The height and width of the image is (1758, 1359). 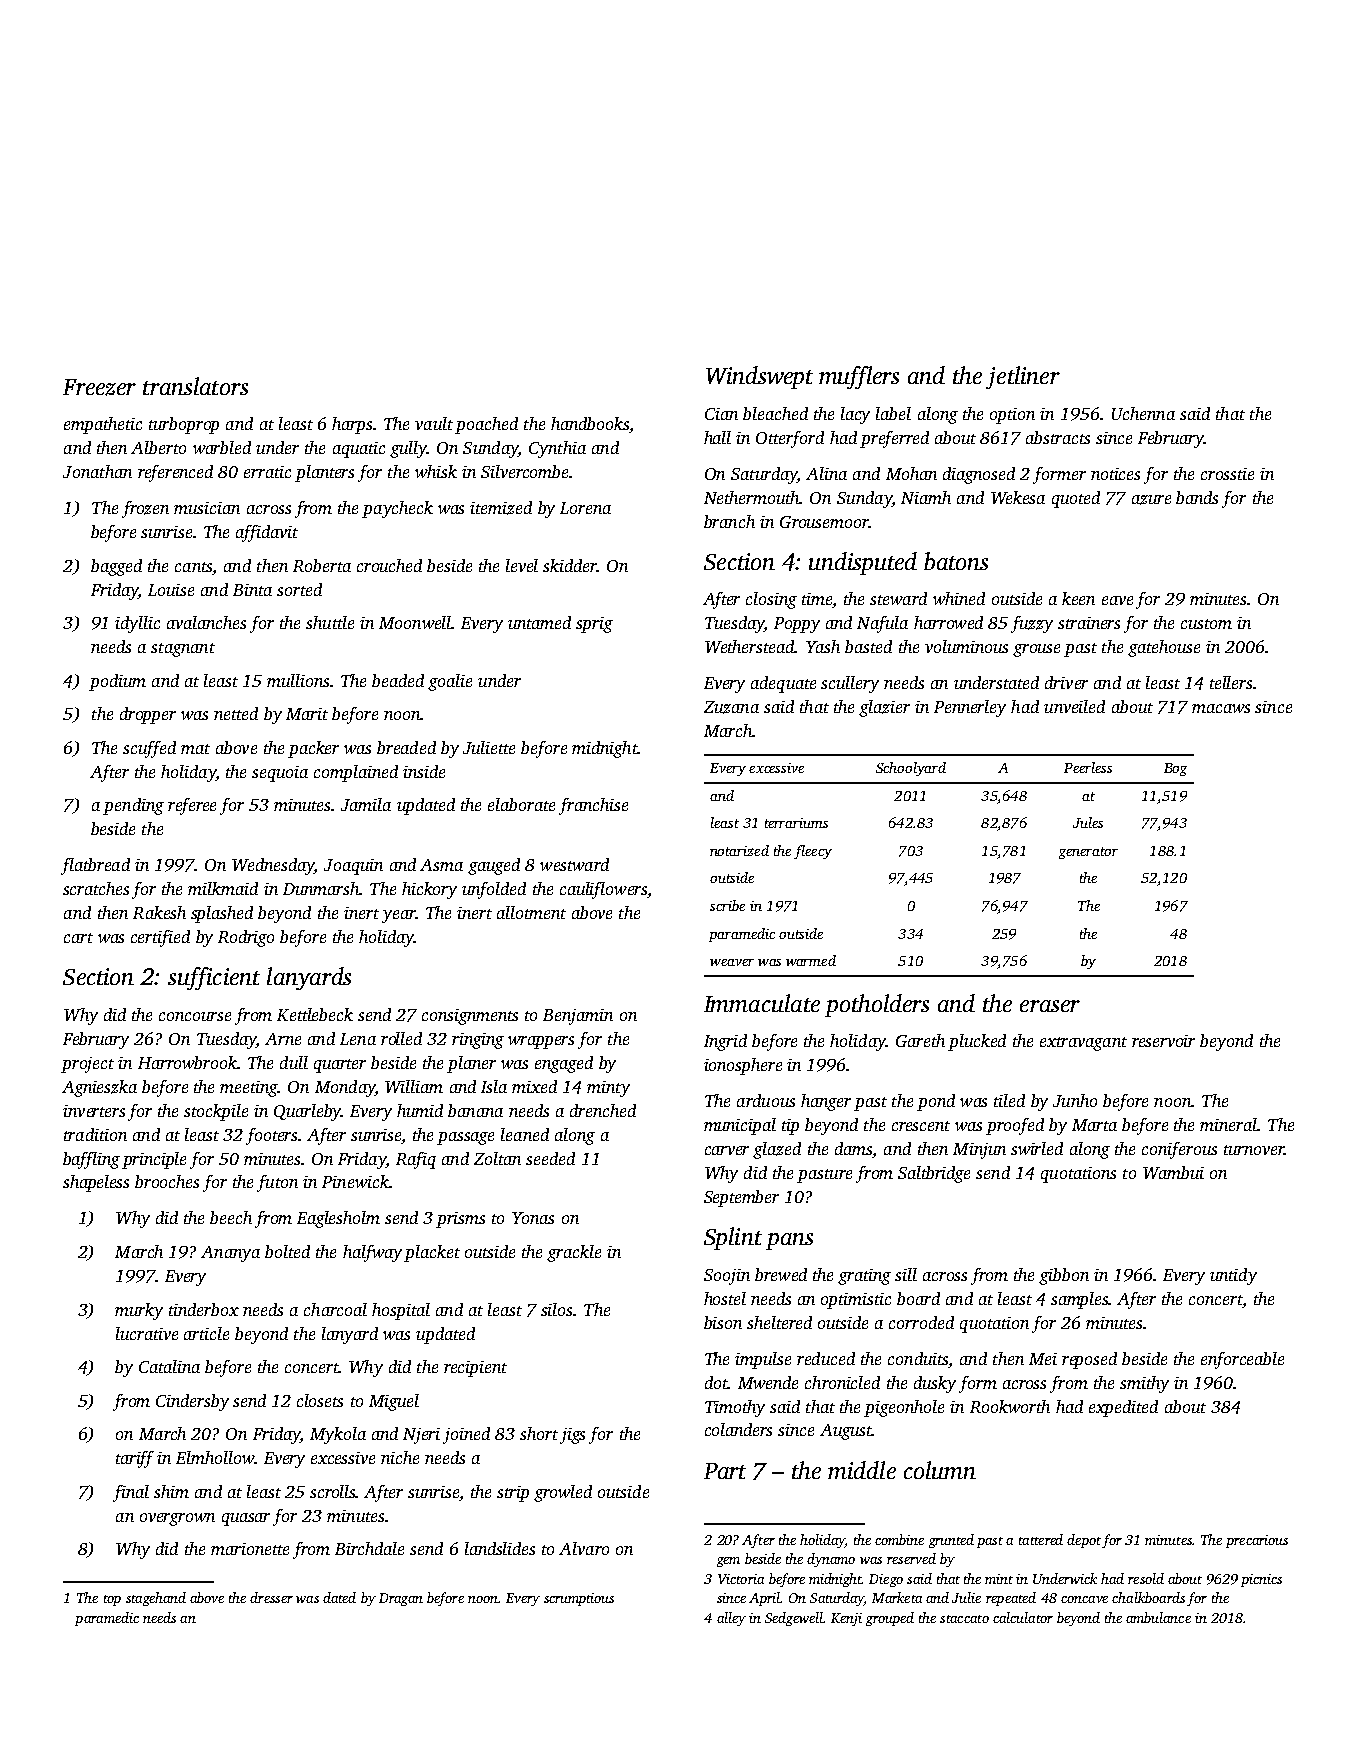 I want to click on Uchenna, so click(x=1143, y=413).
